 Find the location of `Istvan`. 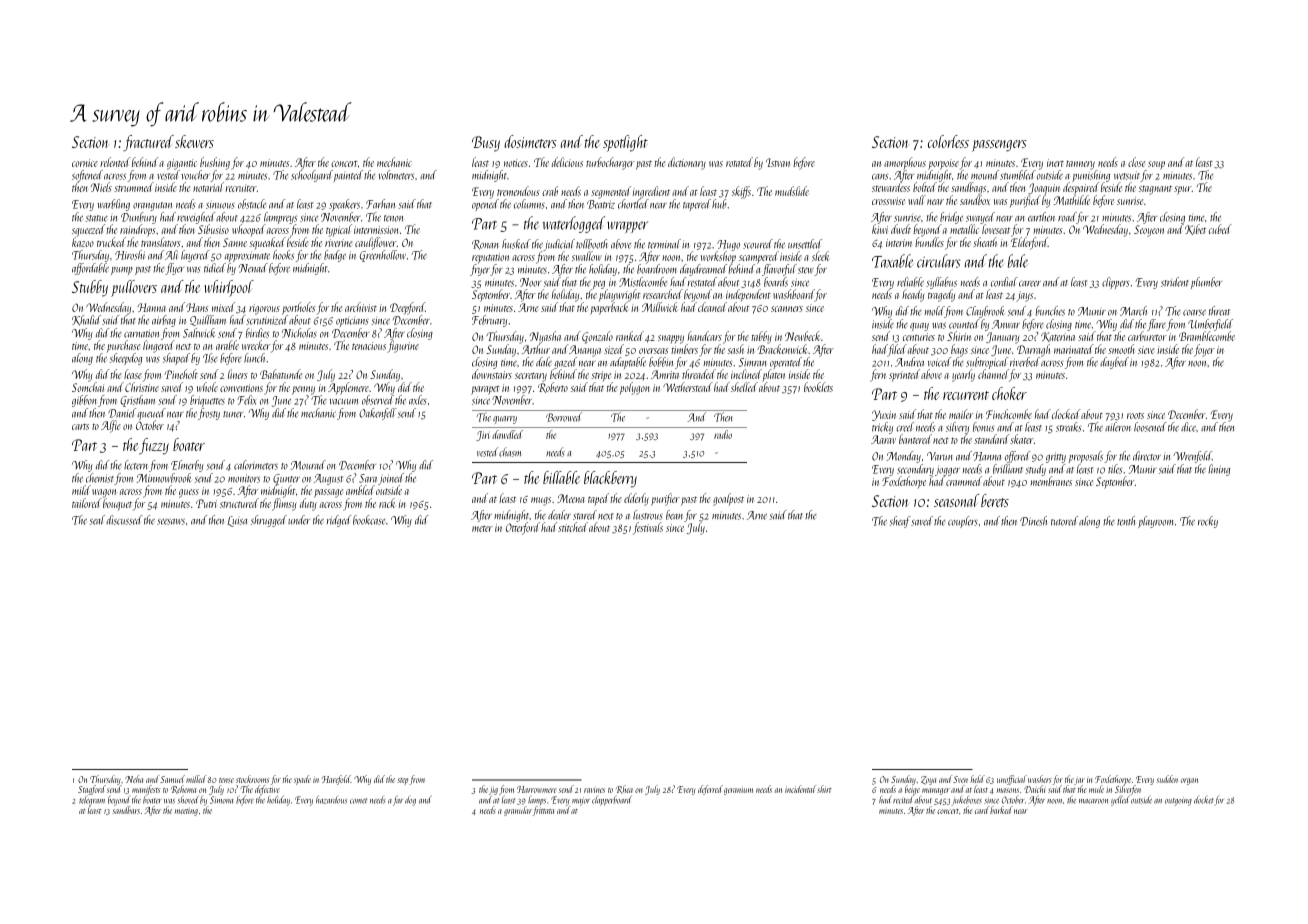

Istvan is located at coordinates (778, 162).
